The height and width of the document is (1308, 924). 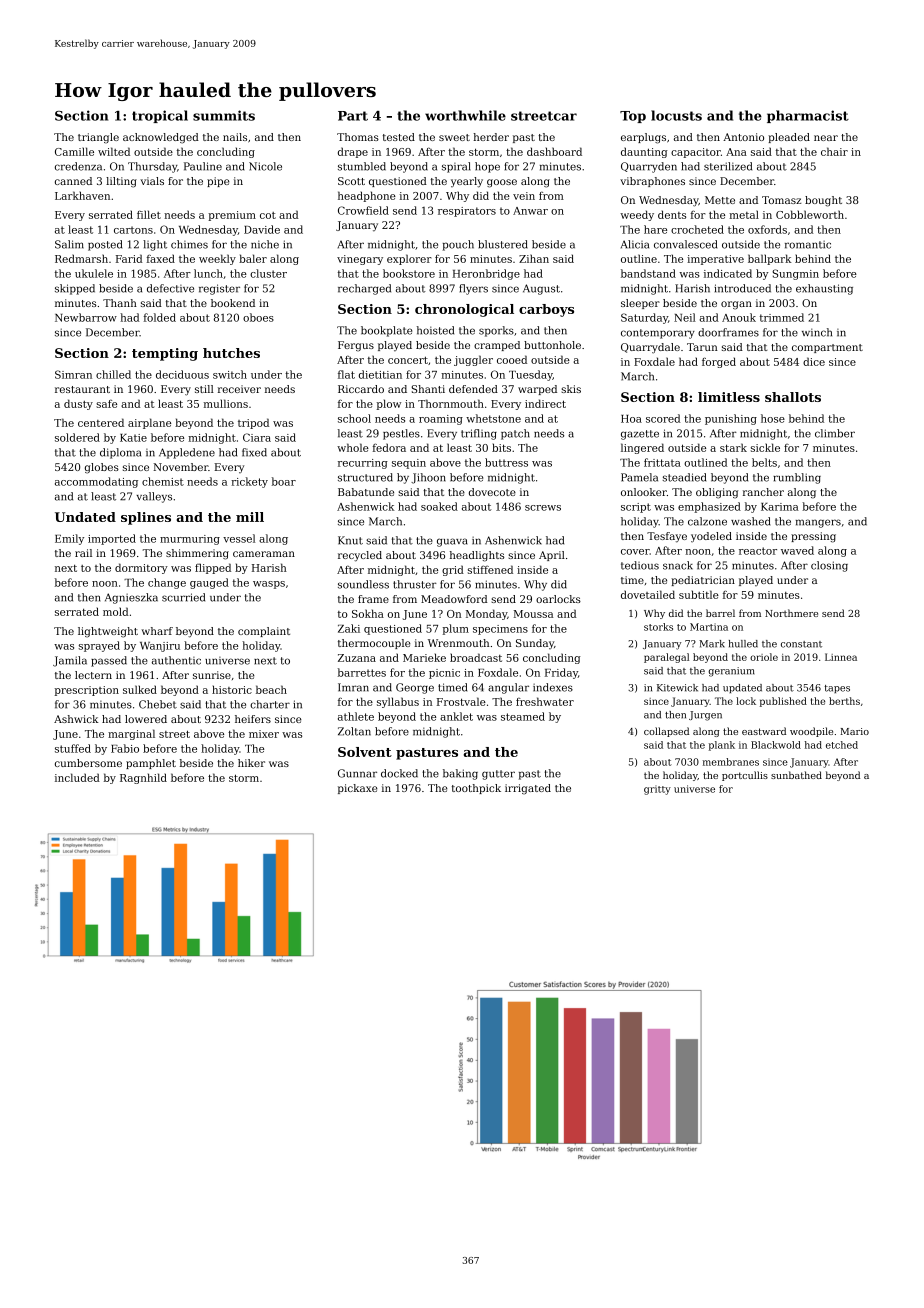 I want to click on chronological, so click(x=464, y=310).
